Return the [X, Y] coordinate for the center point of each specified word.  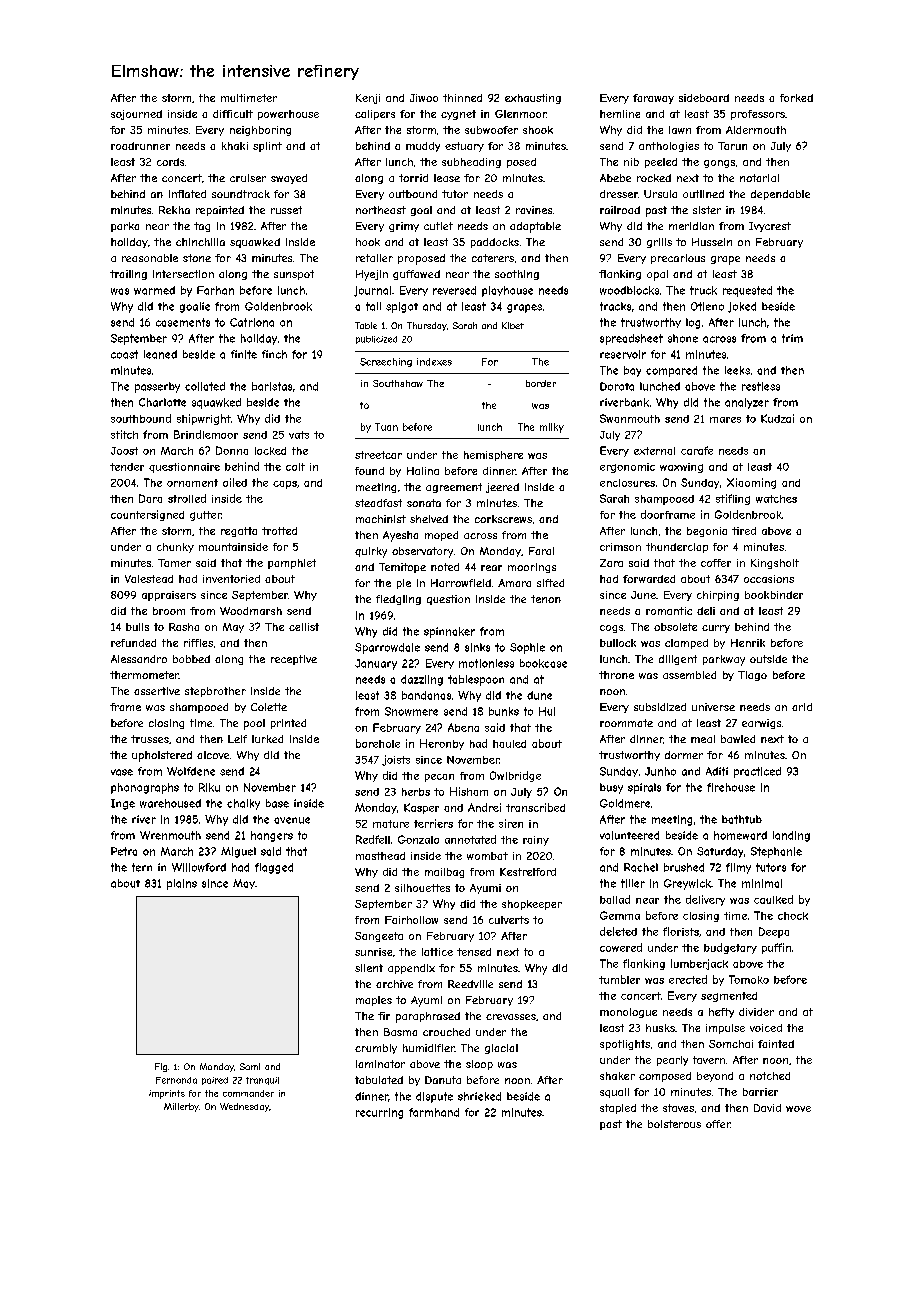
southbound [141, 418]
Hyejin [372, 275]
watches [776, 499]
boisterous [674, 1124]
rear [491, 568]
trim [792, 338]
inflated [187, 194]
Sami [250, 1066]
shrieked [479, 1096]
